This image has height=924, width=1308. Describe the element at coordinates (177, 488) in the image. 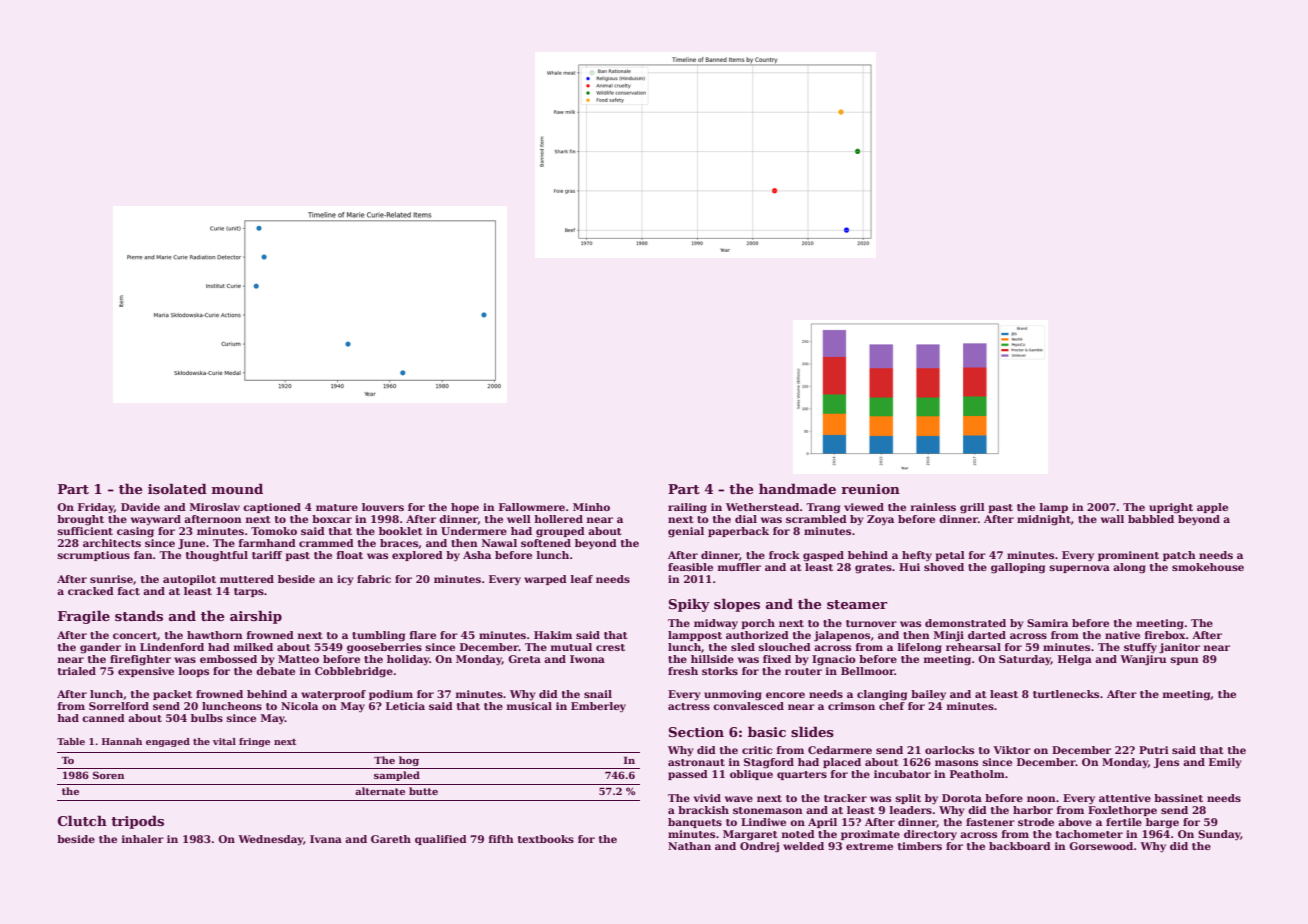

I see `isolated` at that location.
